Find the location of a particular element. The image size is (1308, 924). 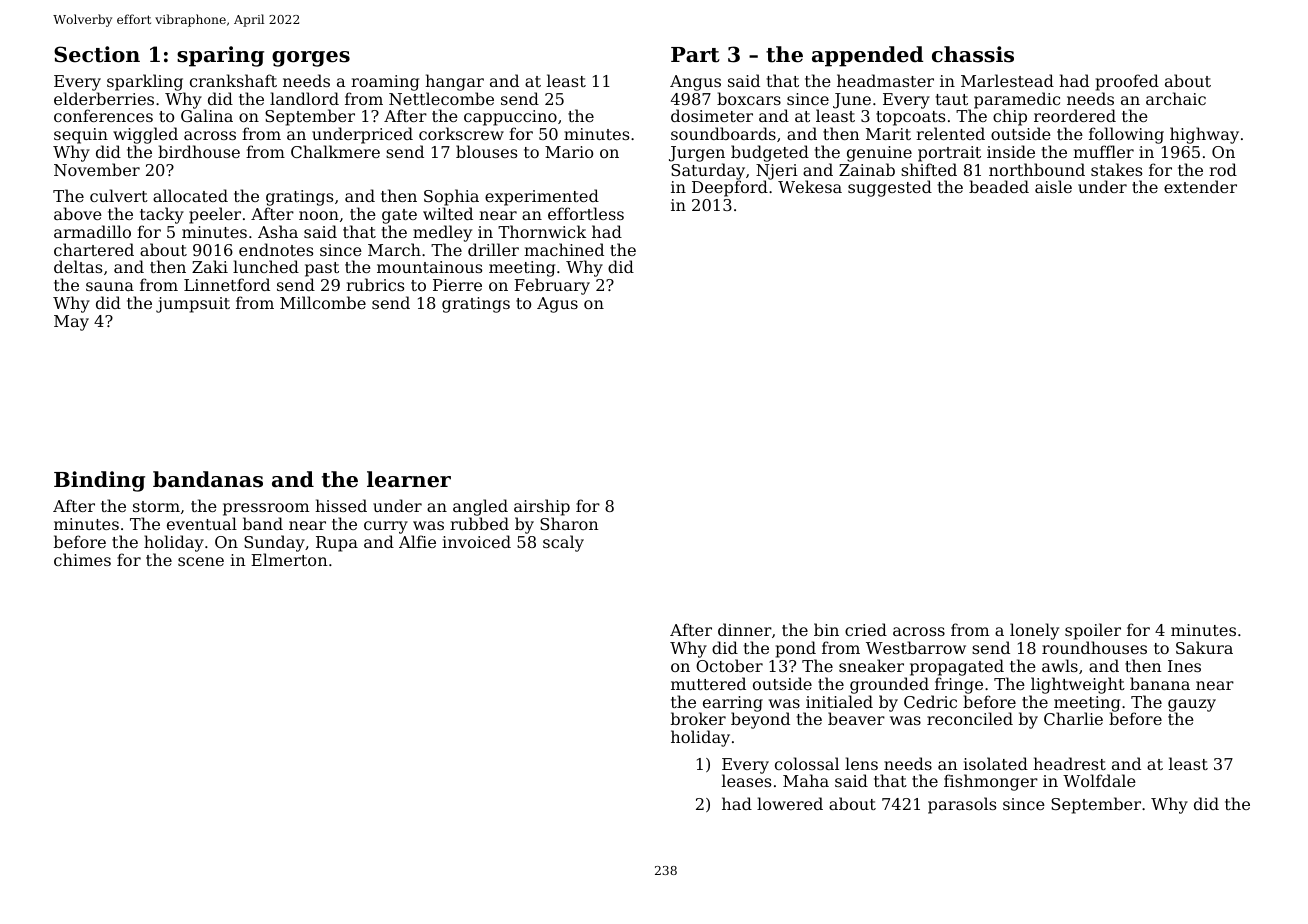

Part is located at coordinates (695, 55).
